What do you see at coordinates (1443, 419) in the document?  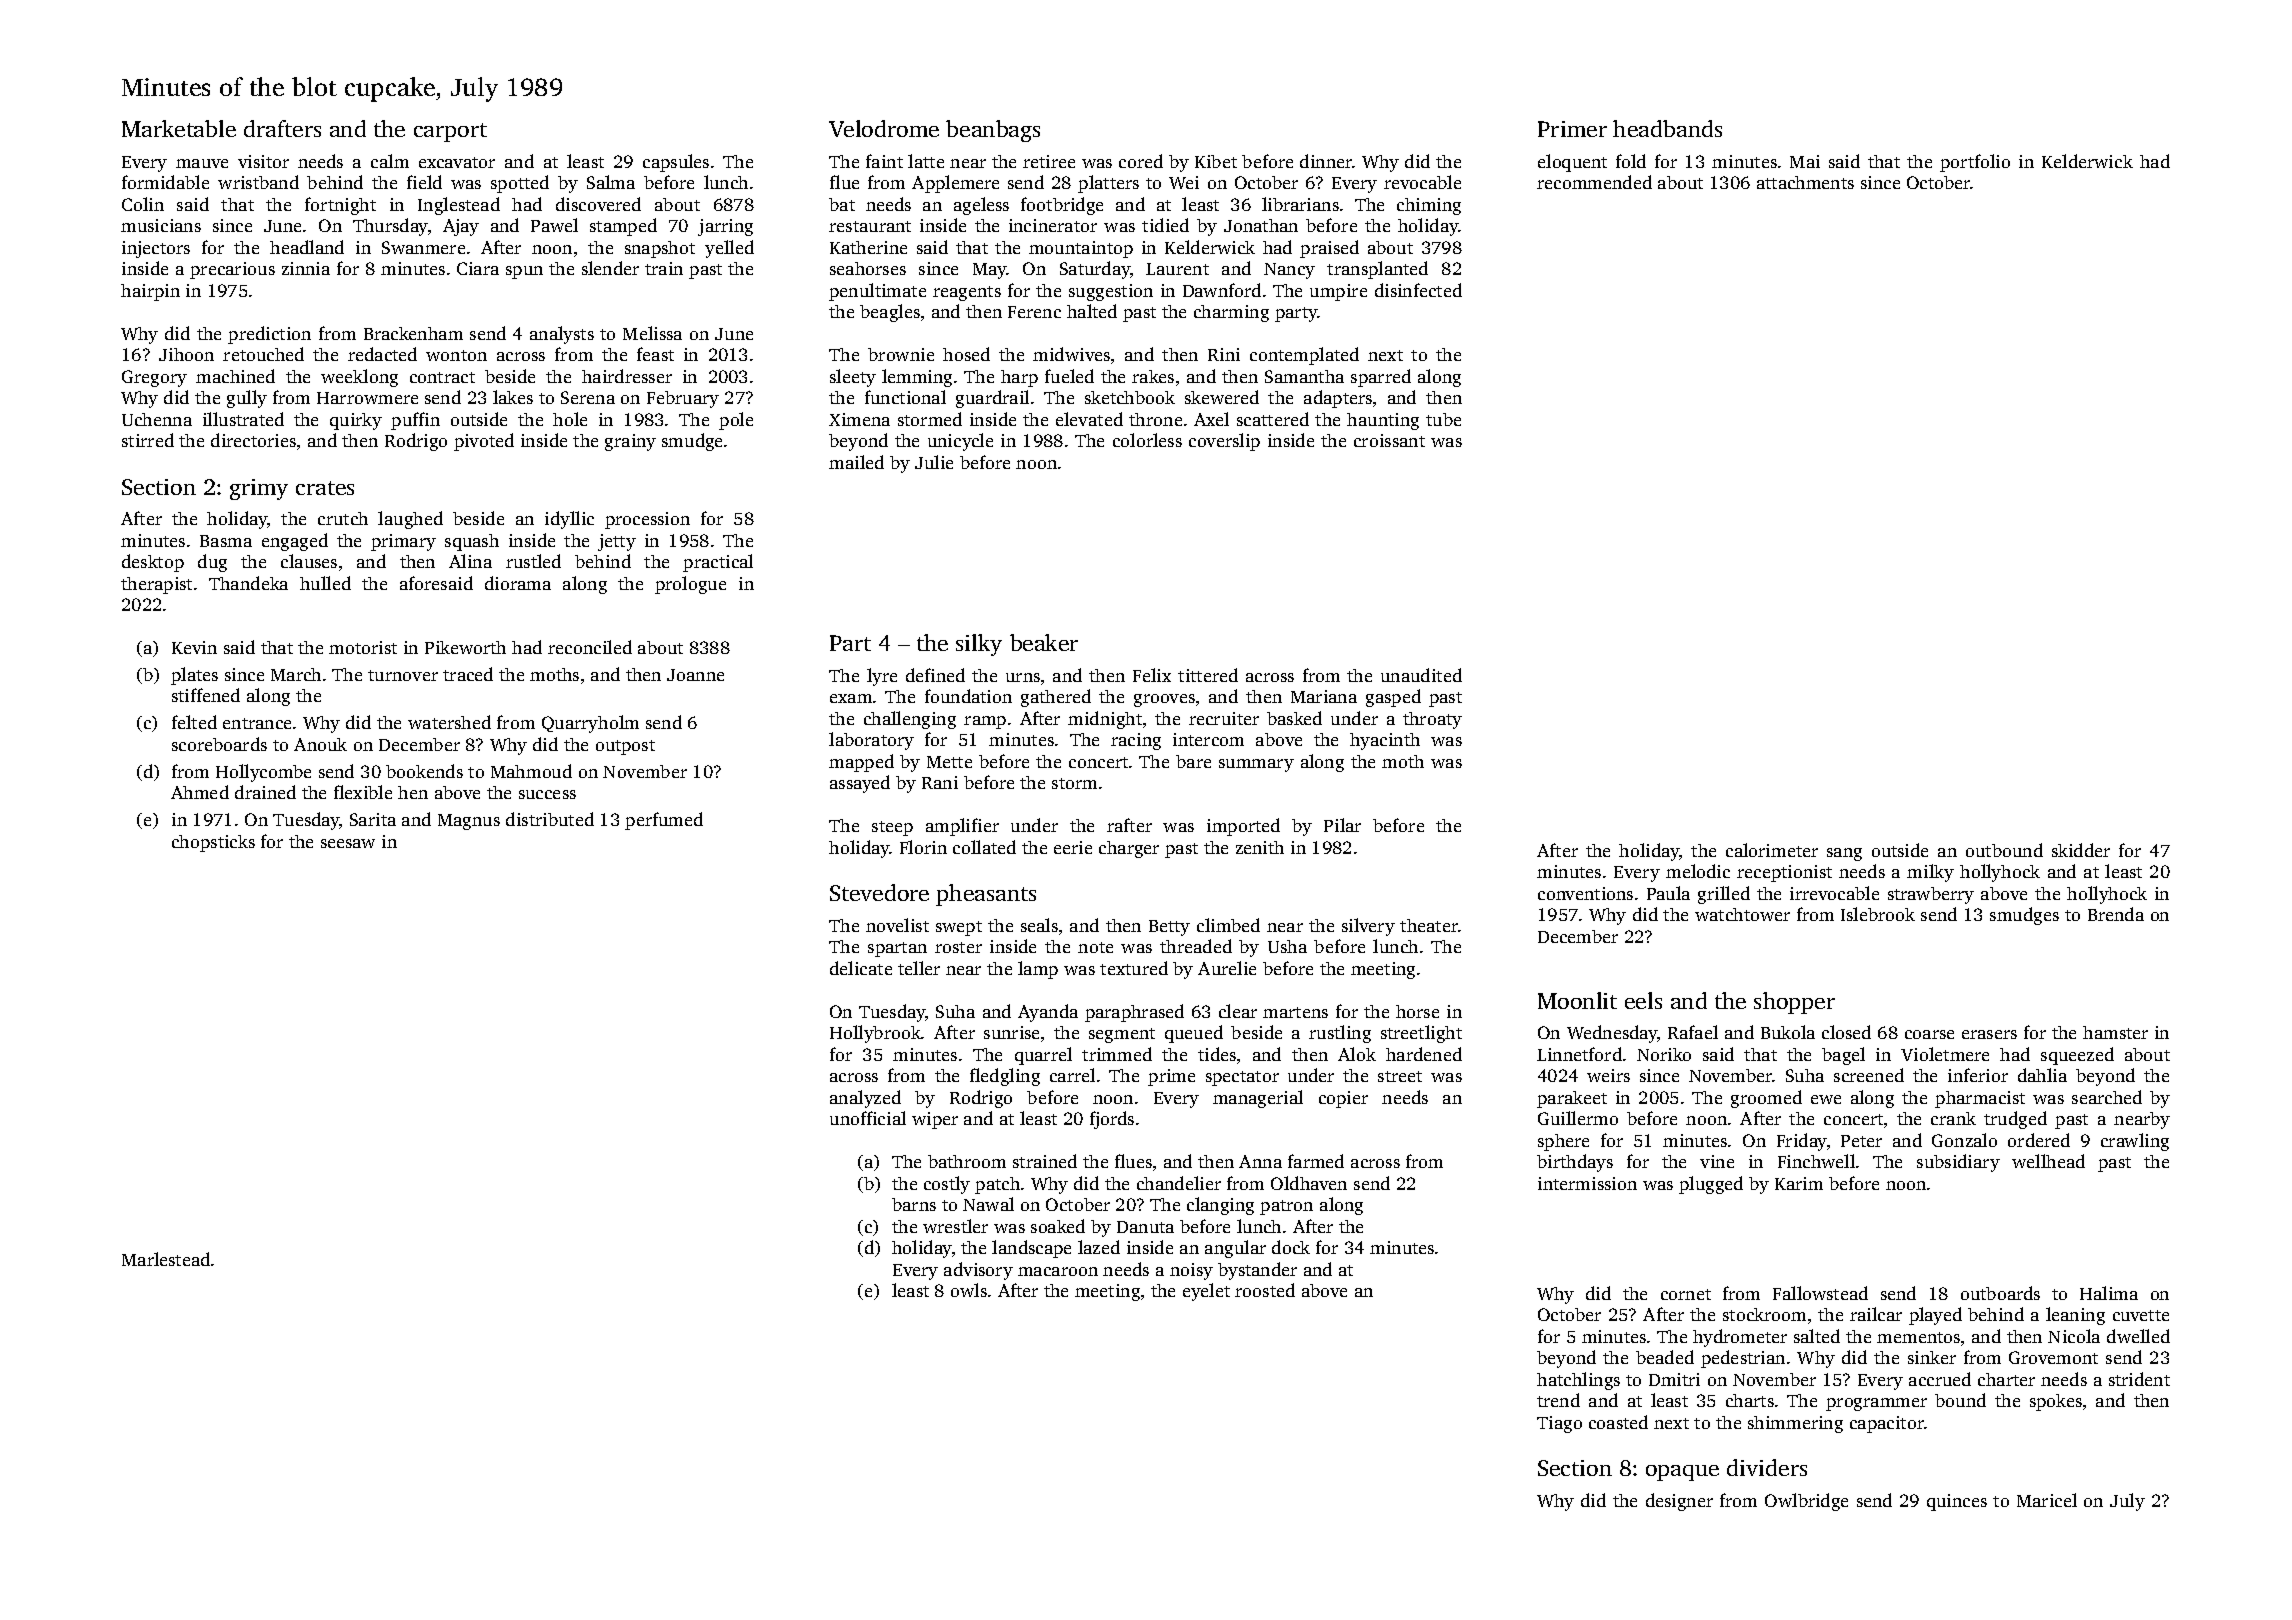 I see `tube` at bounding box center [1443, 419].
